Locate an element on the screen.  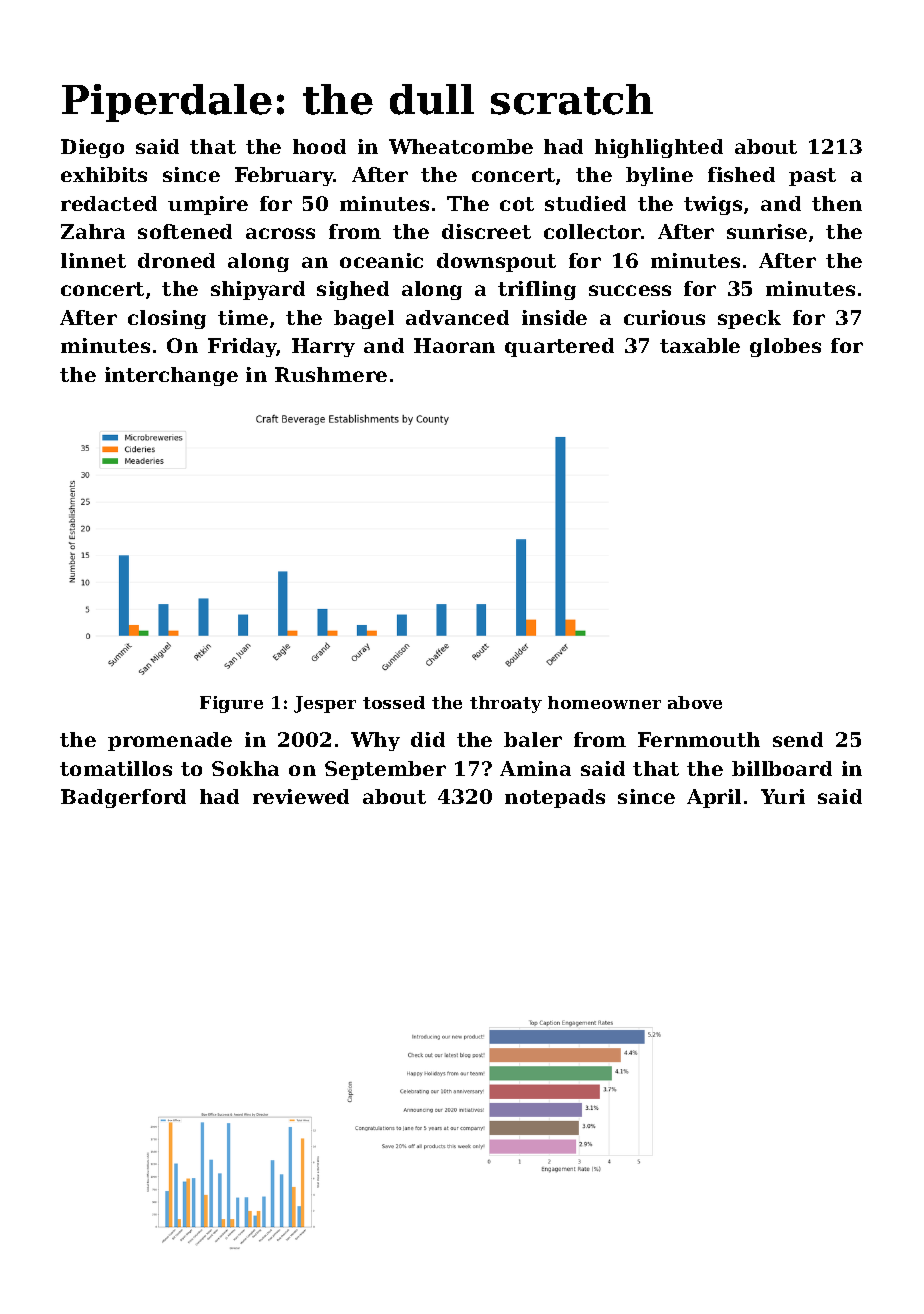
above is located at coordinates (695, 702).
